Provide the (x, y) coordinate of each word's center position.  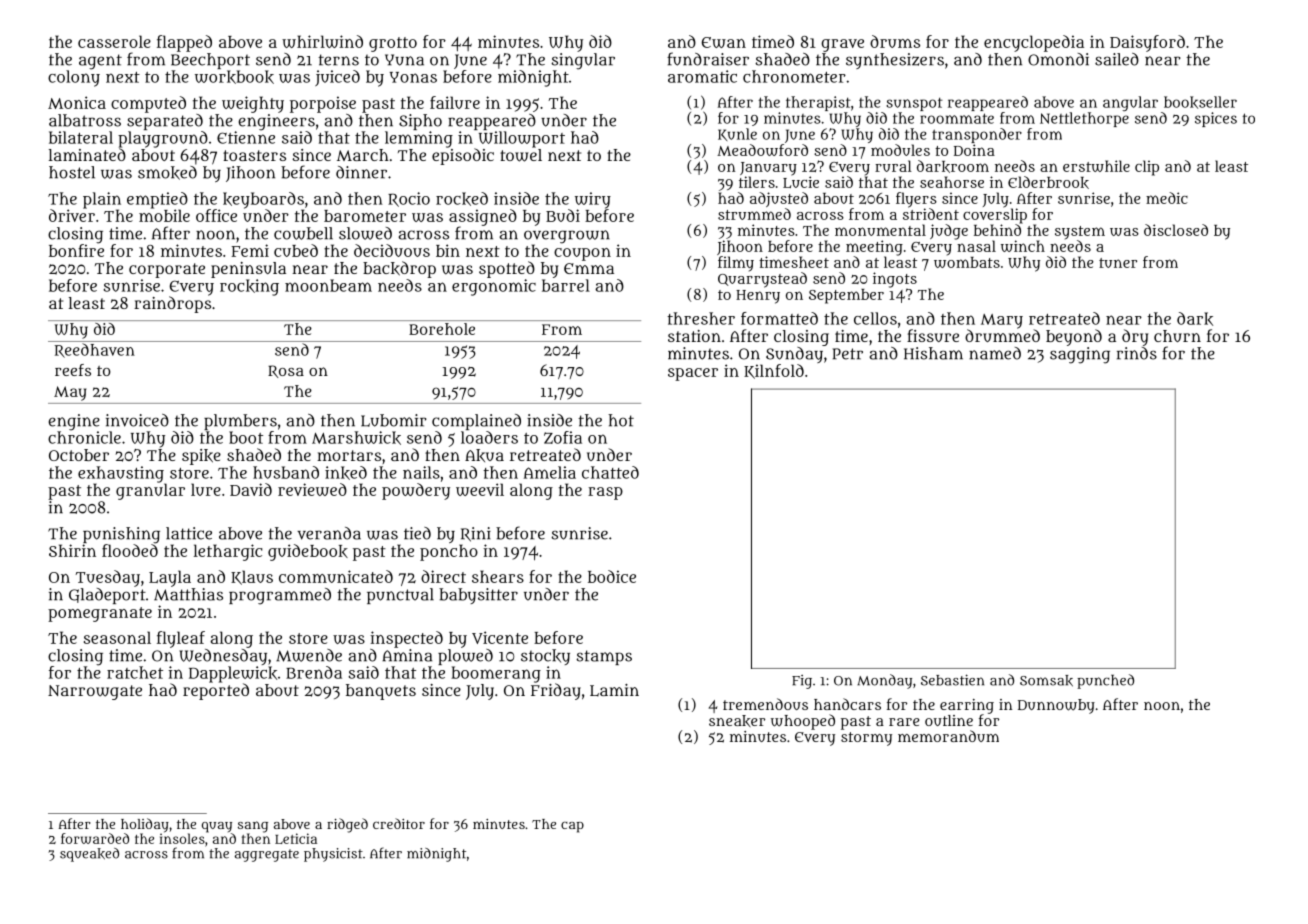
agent (100, 62)
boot (246, 437)
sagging (1080, 355)
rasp (605, 493)
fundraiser (708, 59)
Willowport (522, 139)
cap (572, 827)
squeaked (89, 855)
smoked (167, 173)
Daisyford (1147, 43)
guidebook (308, 552)
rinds (1137, 353)
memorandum (948, 736)
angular (1130, 103)
